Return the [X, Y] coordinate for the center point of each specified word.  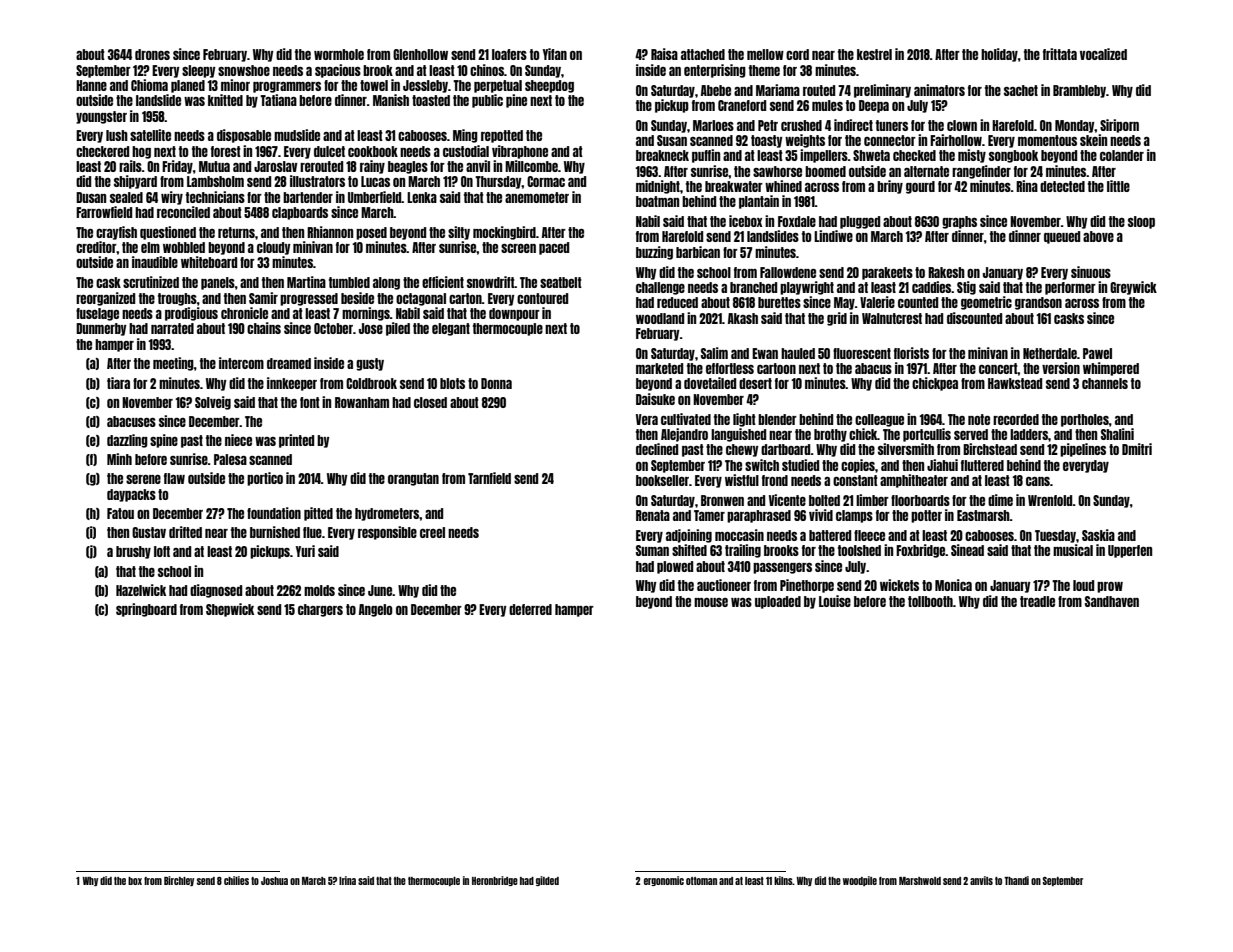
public [487, 101]
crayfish [116, 233]
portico [265, 479]
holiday [999, 55]
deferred [530, 609]
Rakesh [946, 272]
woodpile [860, 881]
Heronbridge [495, 881]
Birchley [179, 881]
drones [152, 54]
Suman [652, 550]
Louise [835, 601]
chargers [320, 610]
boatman [657, 201]
